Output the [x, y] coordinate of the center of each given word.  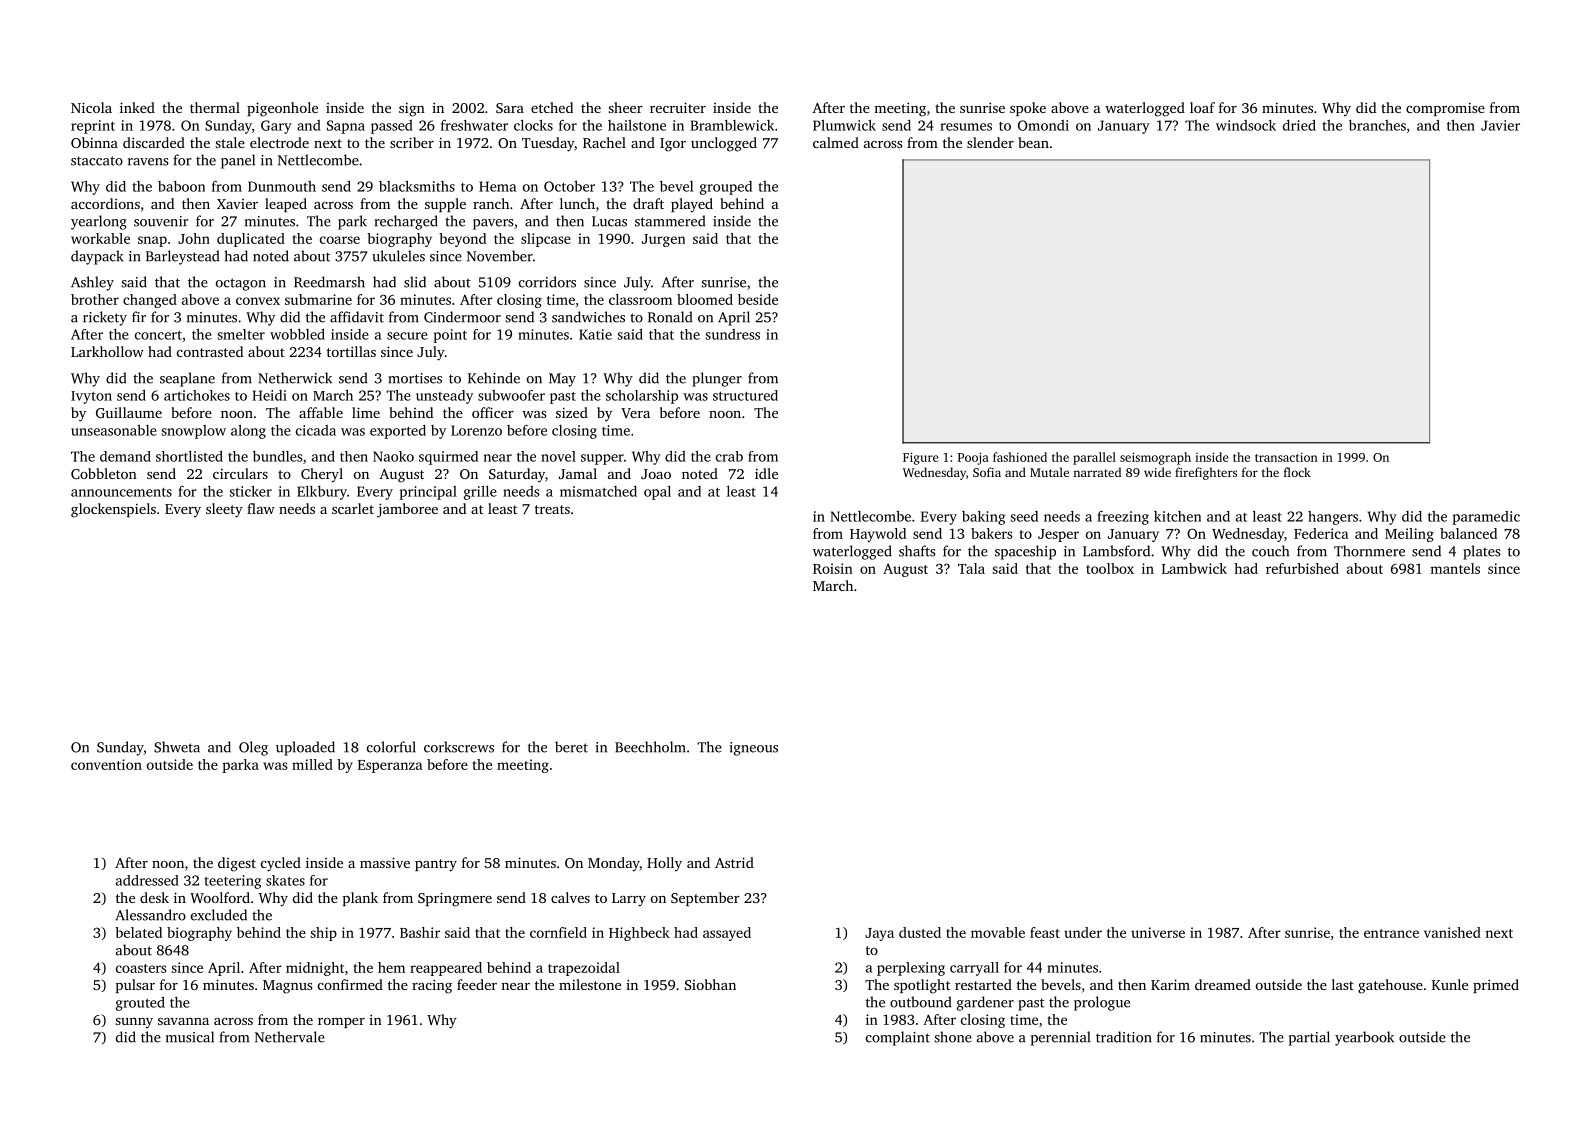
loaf [1202, 107]
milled [312, 764]
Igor [673, 145]
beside [758, 299]
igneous [754, 749]
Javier [1500, 125]
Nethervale [290, 1037]
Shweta [177, 747]
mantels [1455, 568]
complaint [898, 1038]
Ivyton [91, 397]
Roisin [833, 568]
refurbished [1302, 568]
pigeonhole [282, 109]
